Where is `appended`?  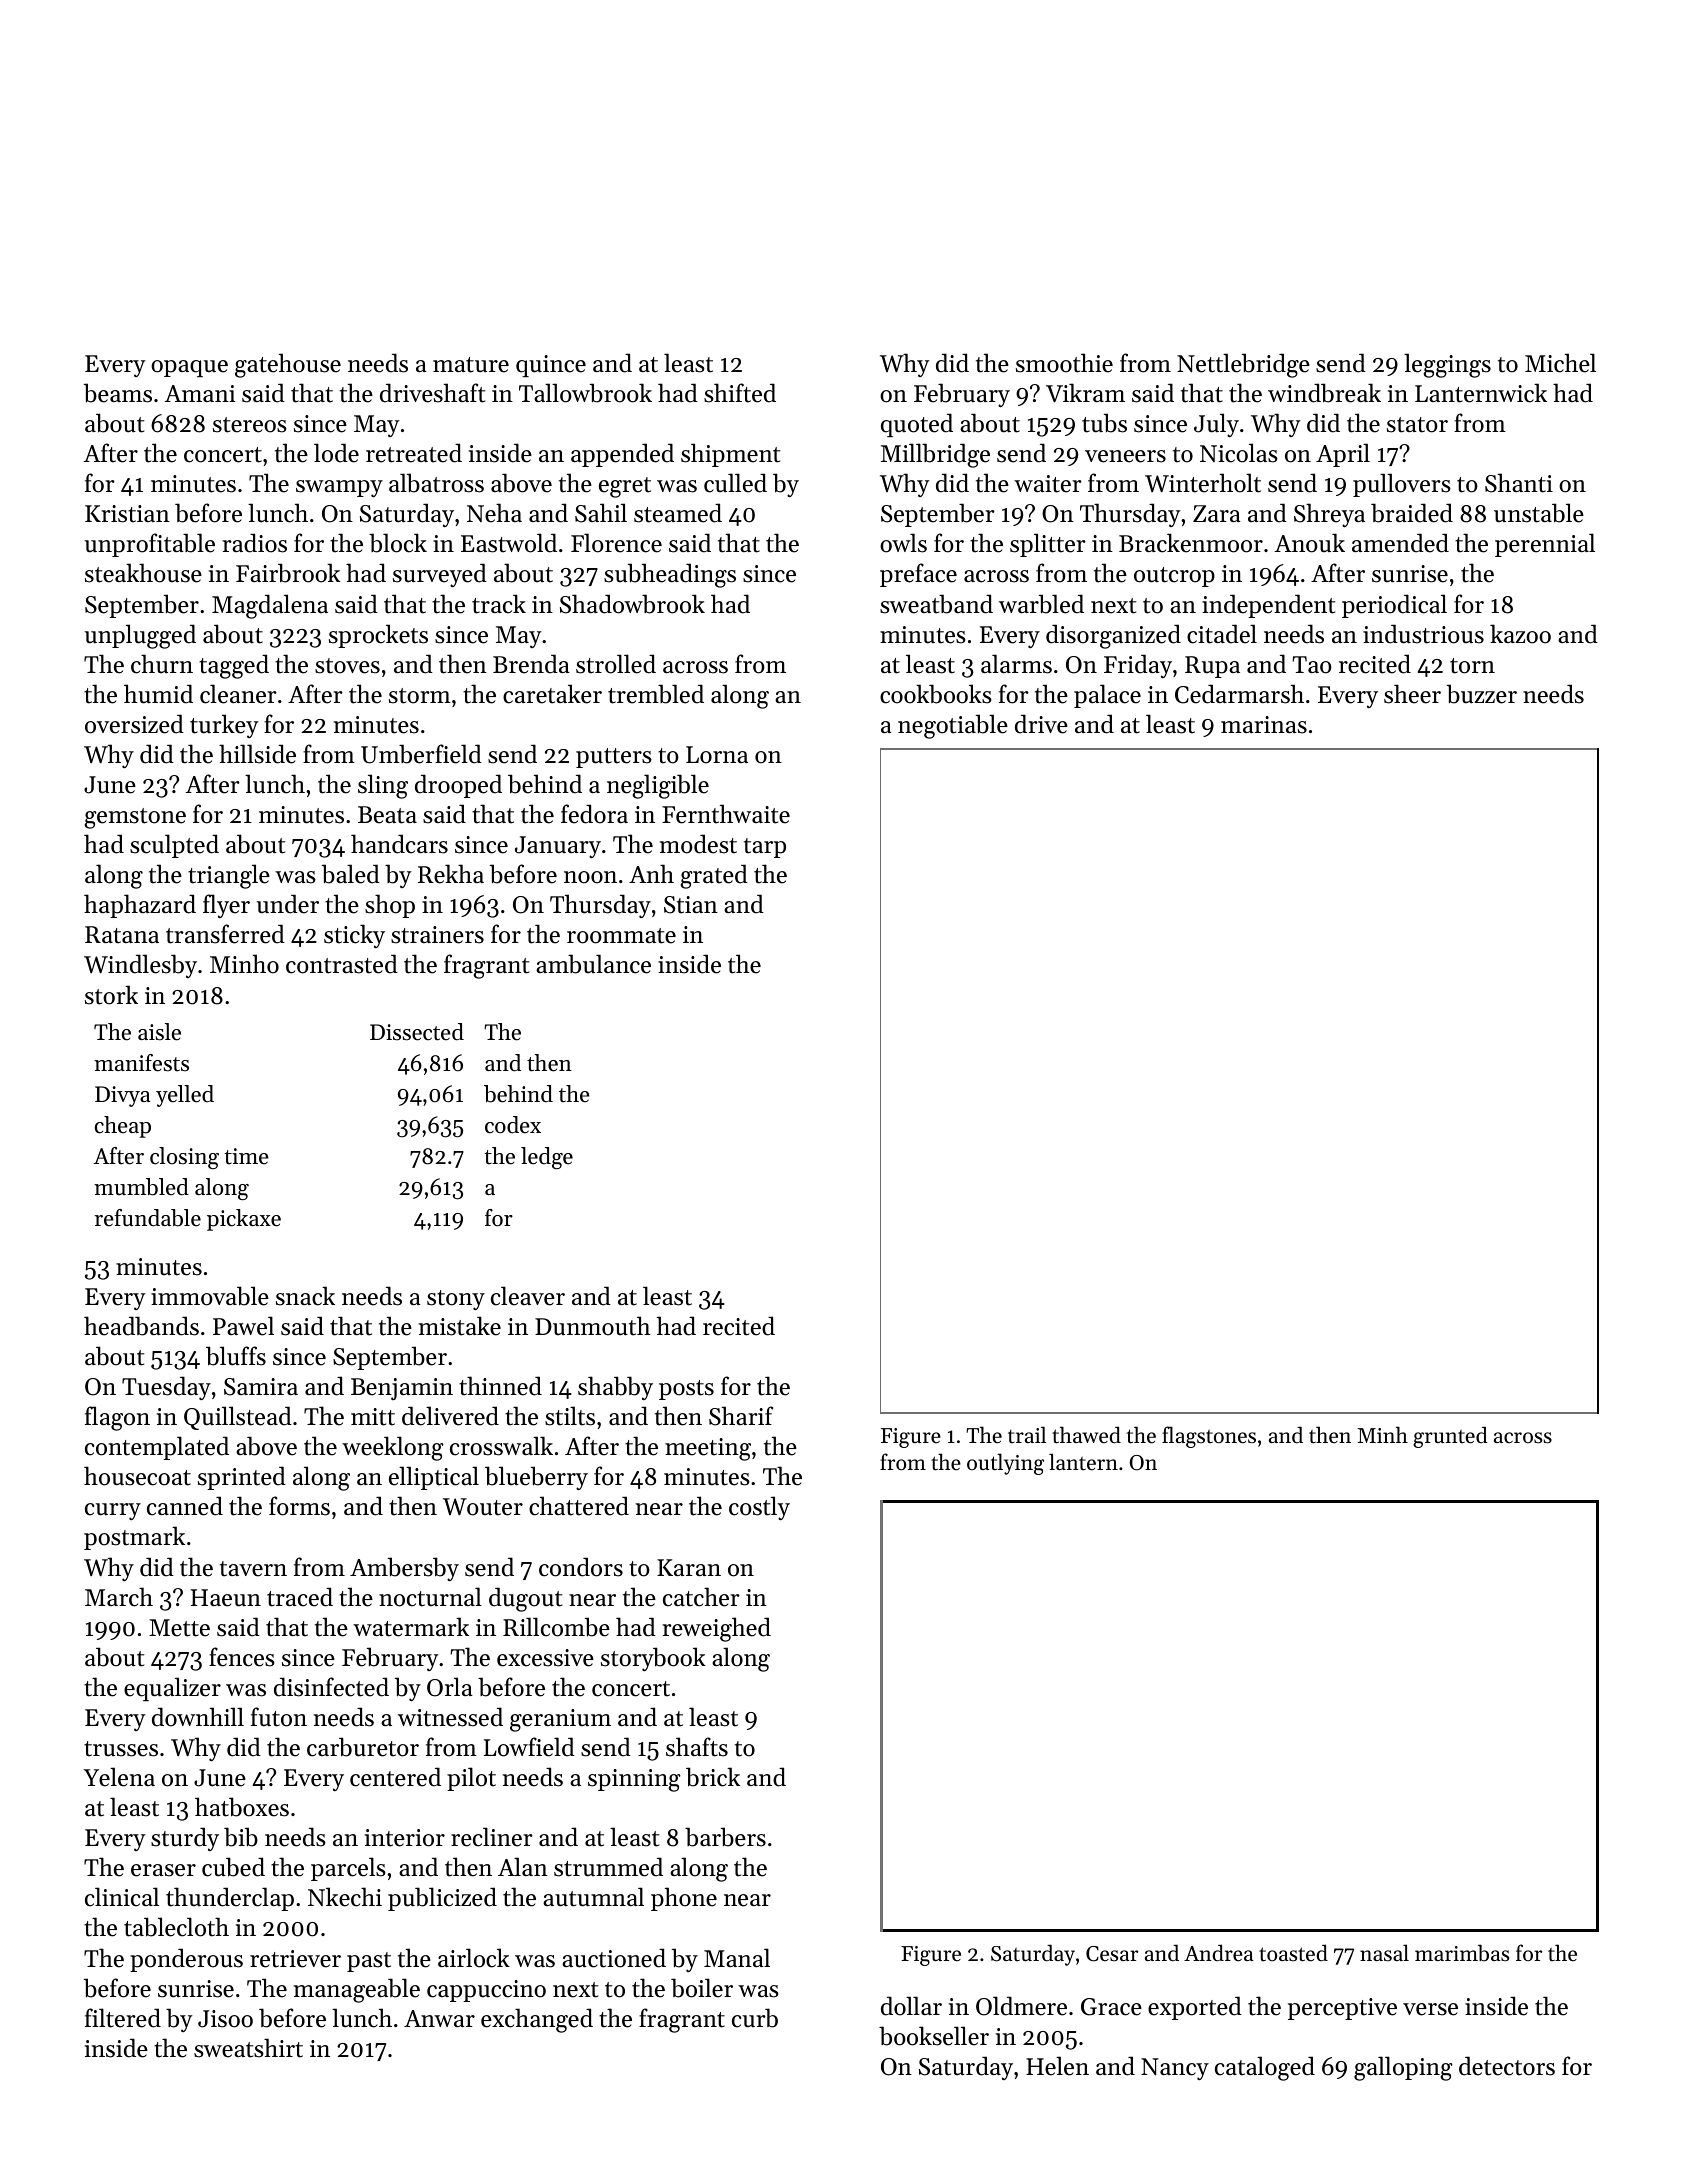
appended is located at coordinates (622, 455).
